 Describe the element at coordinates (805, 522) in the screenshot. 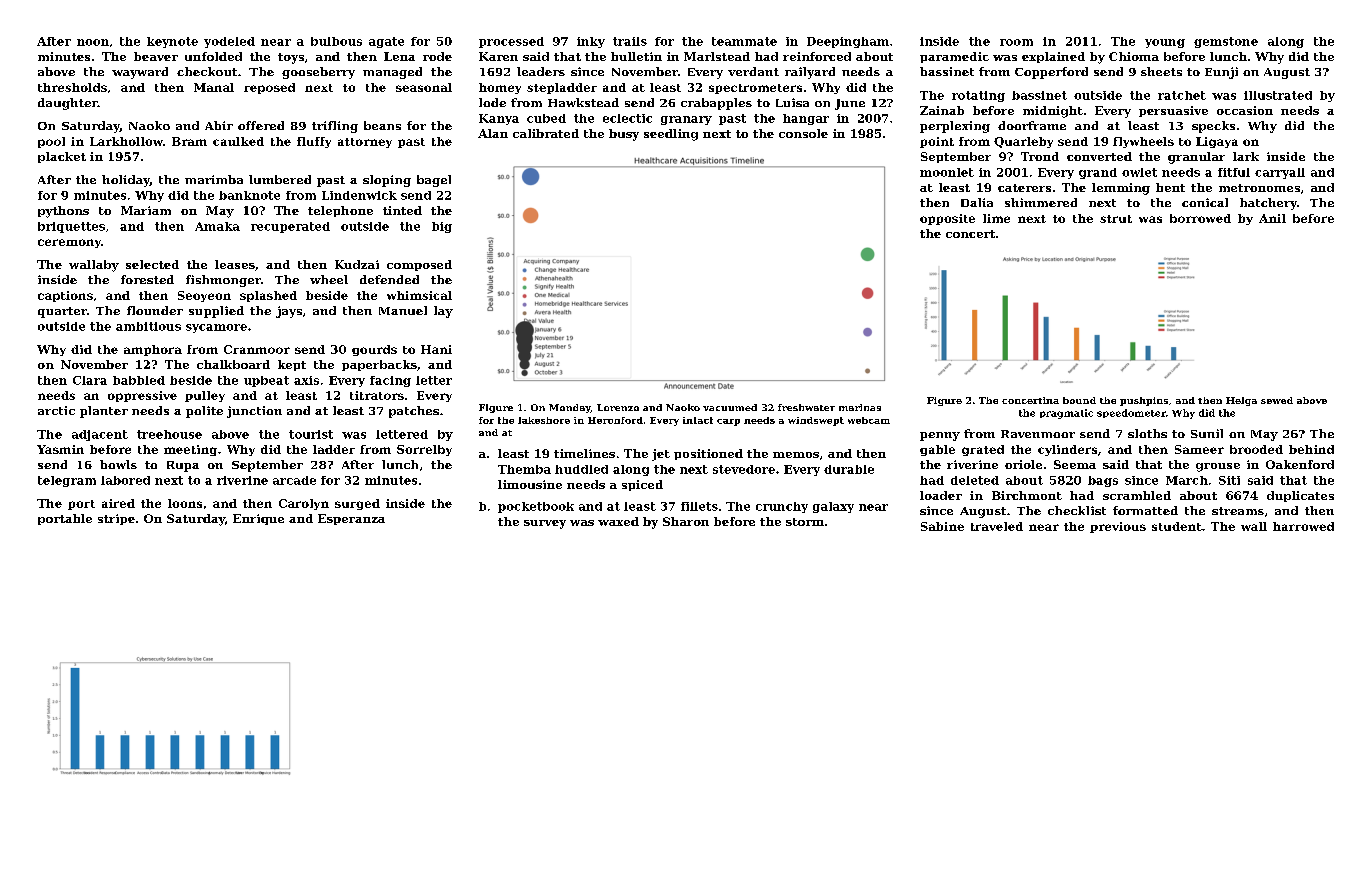

I see `storm` at that location.
